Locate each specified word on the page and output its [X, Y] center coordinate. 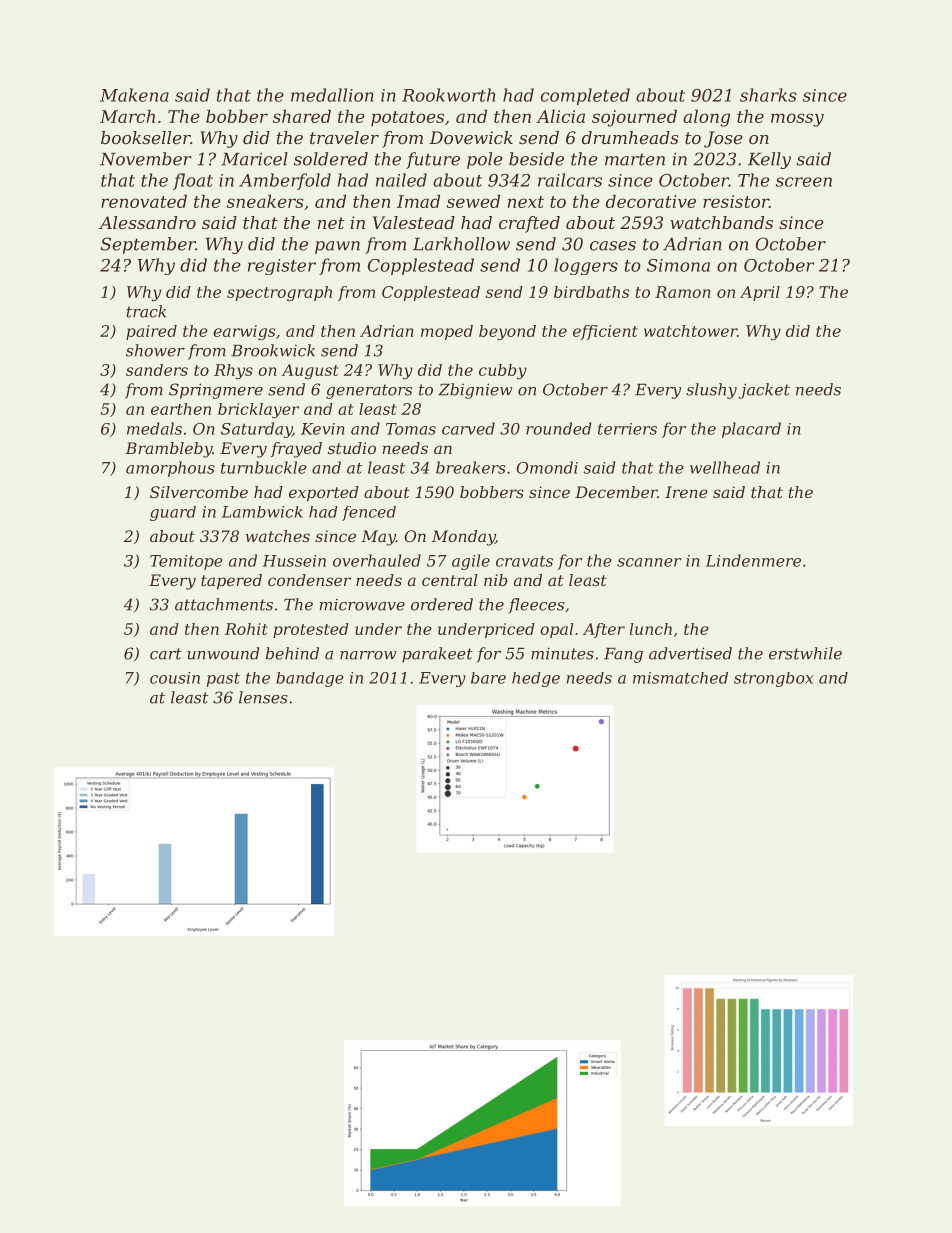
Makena [134, 95]
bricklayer [258, 410]
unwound [223, 653]
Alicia [560, 116]
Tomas [411, 429]
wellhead [725, 467]
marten [635, 159]
